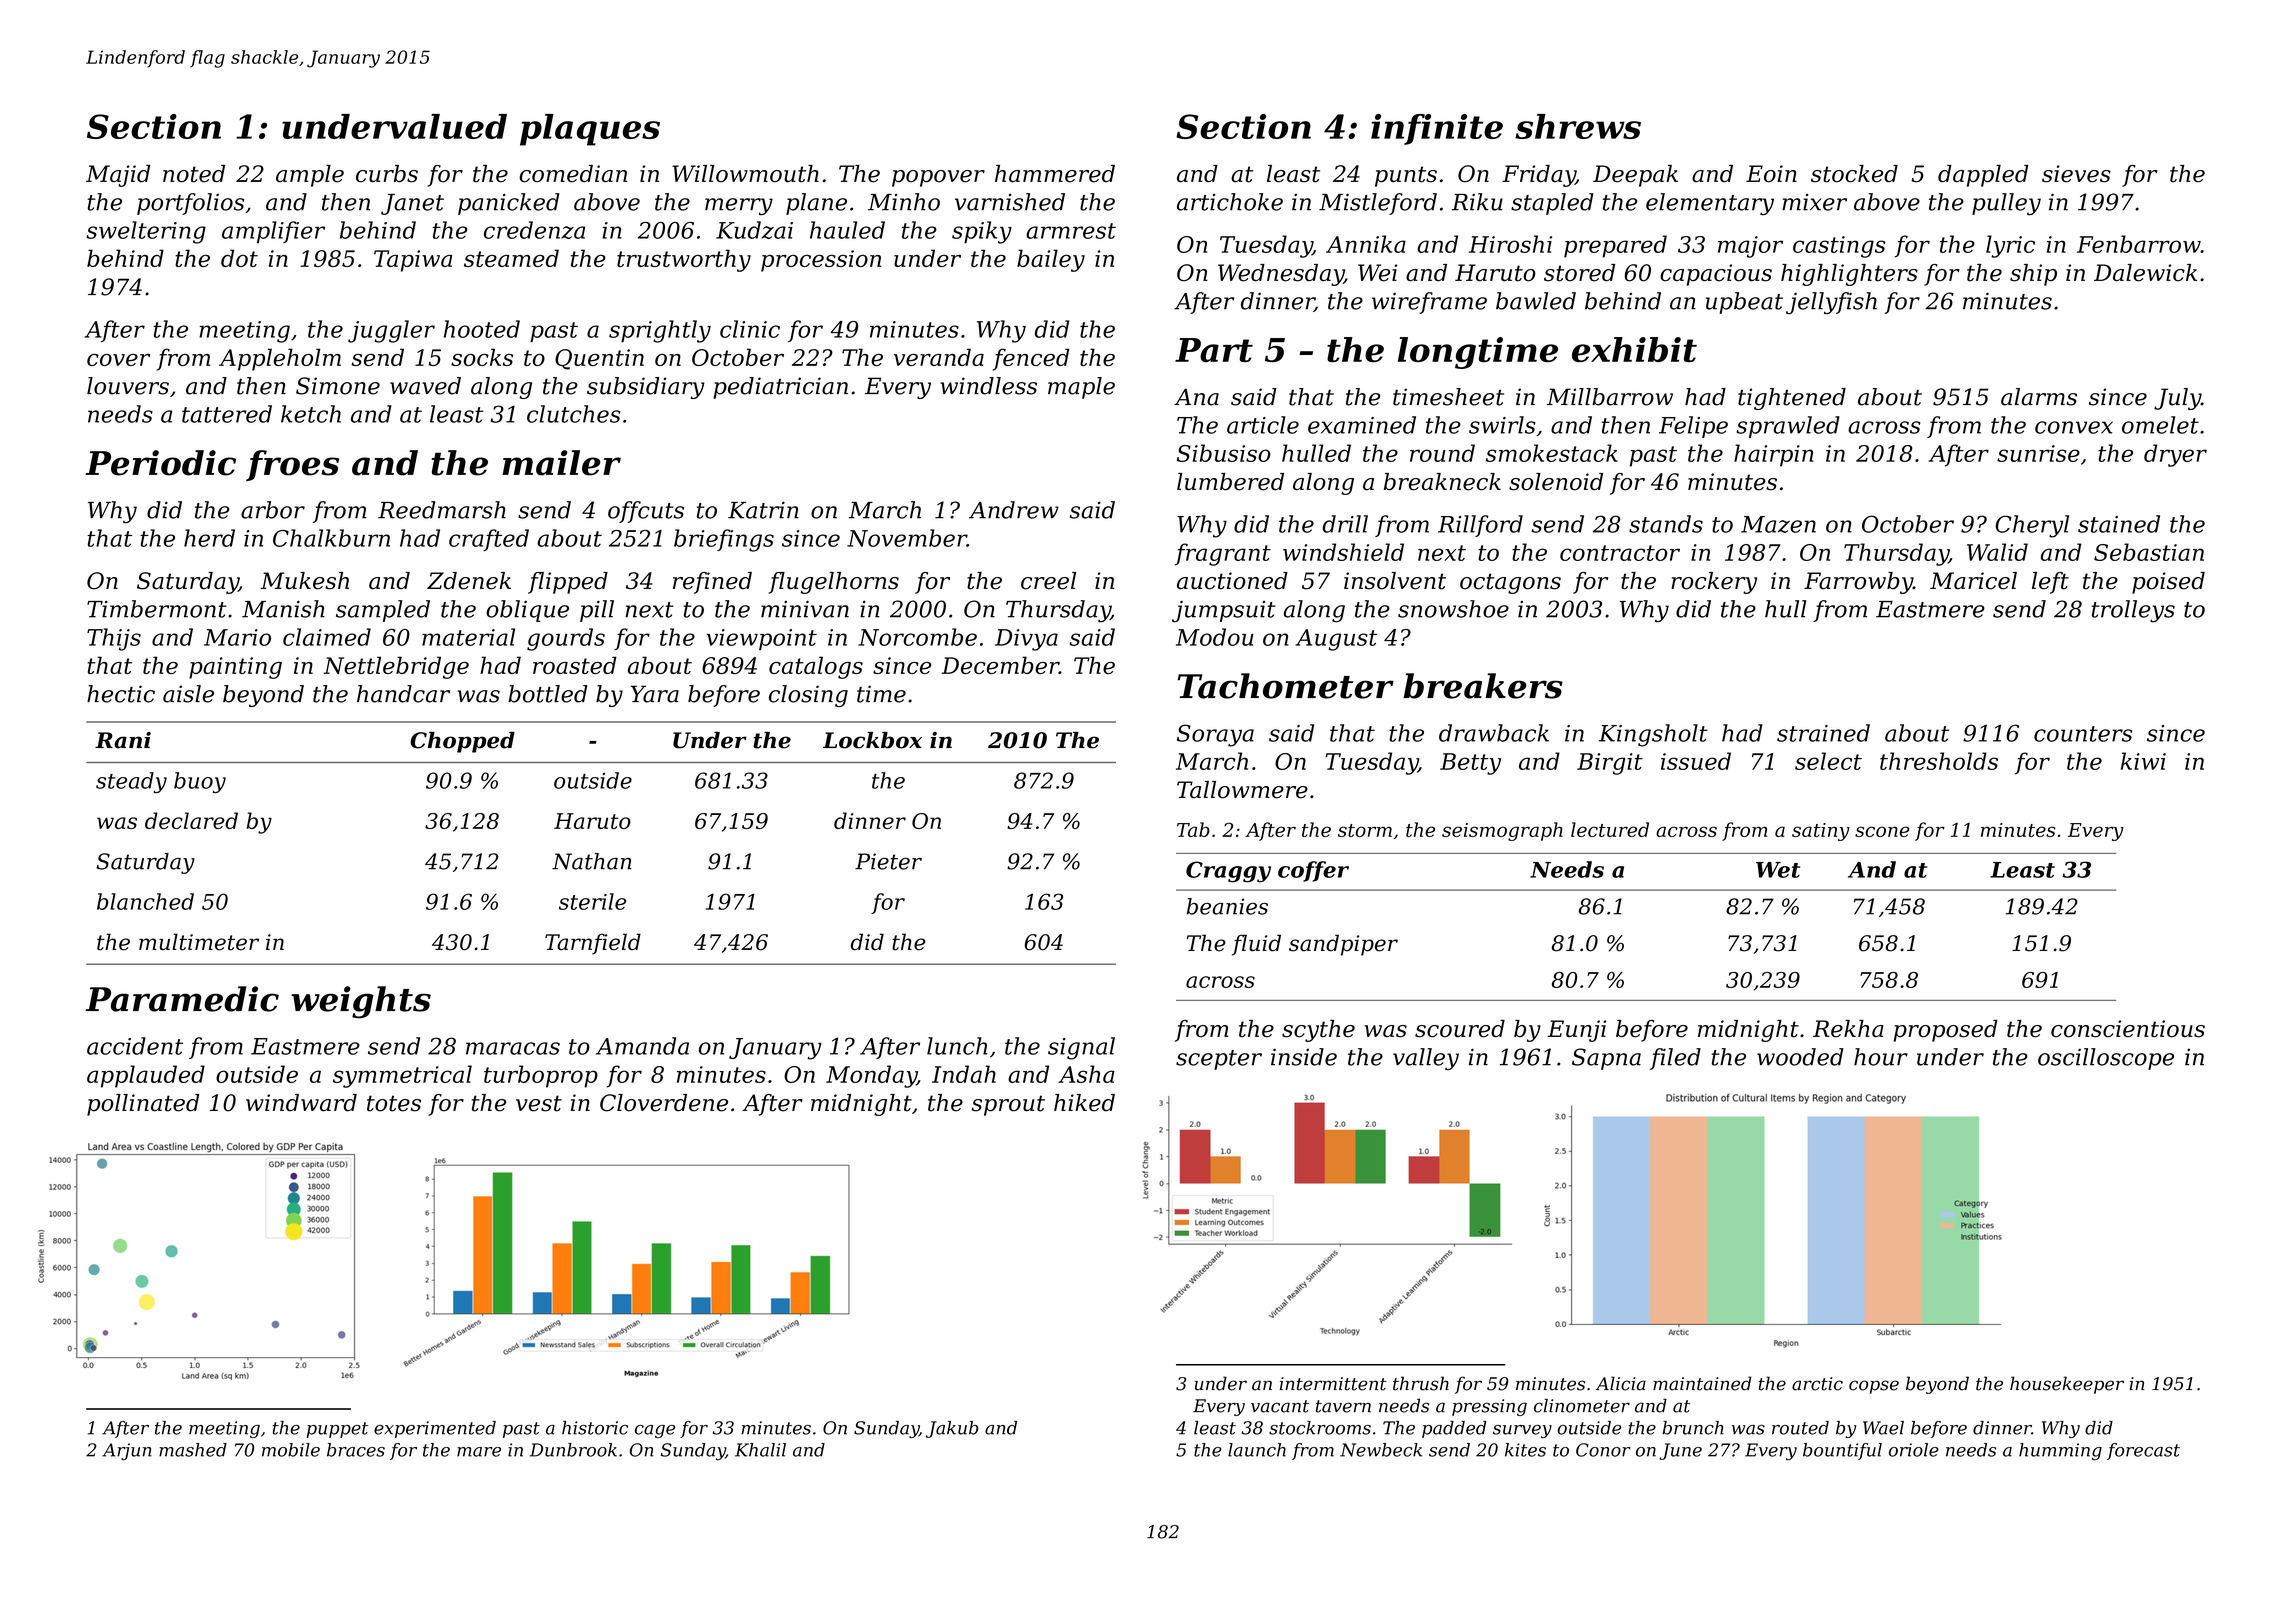  What do you see at coordinates (435, 1429) in the screenshot?
I see `experimented` at bounding box center [435, 1429].
